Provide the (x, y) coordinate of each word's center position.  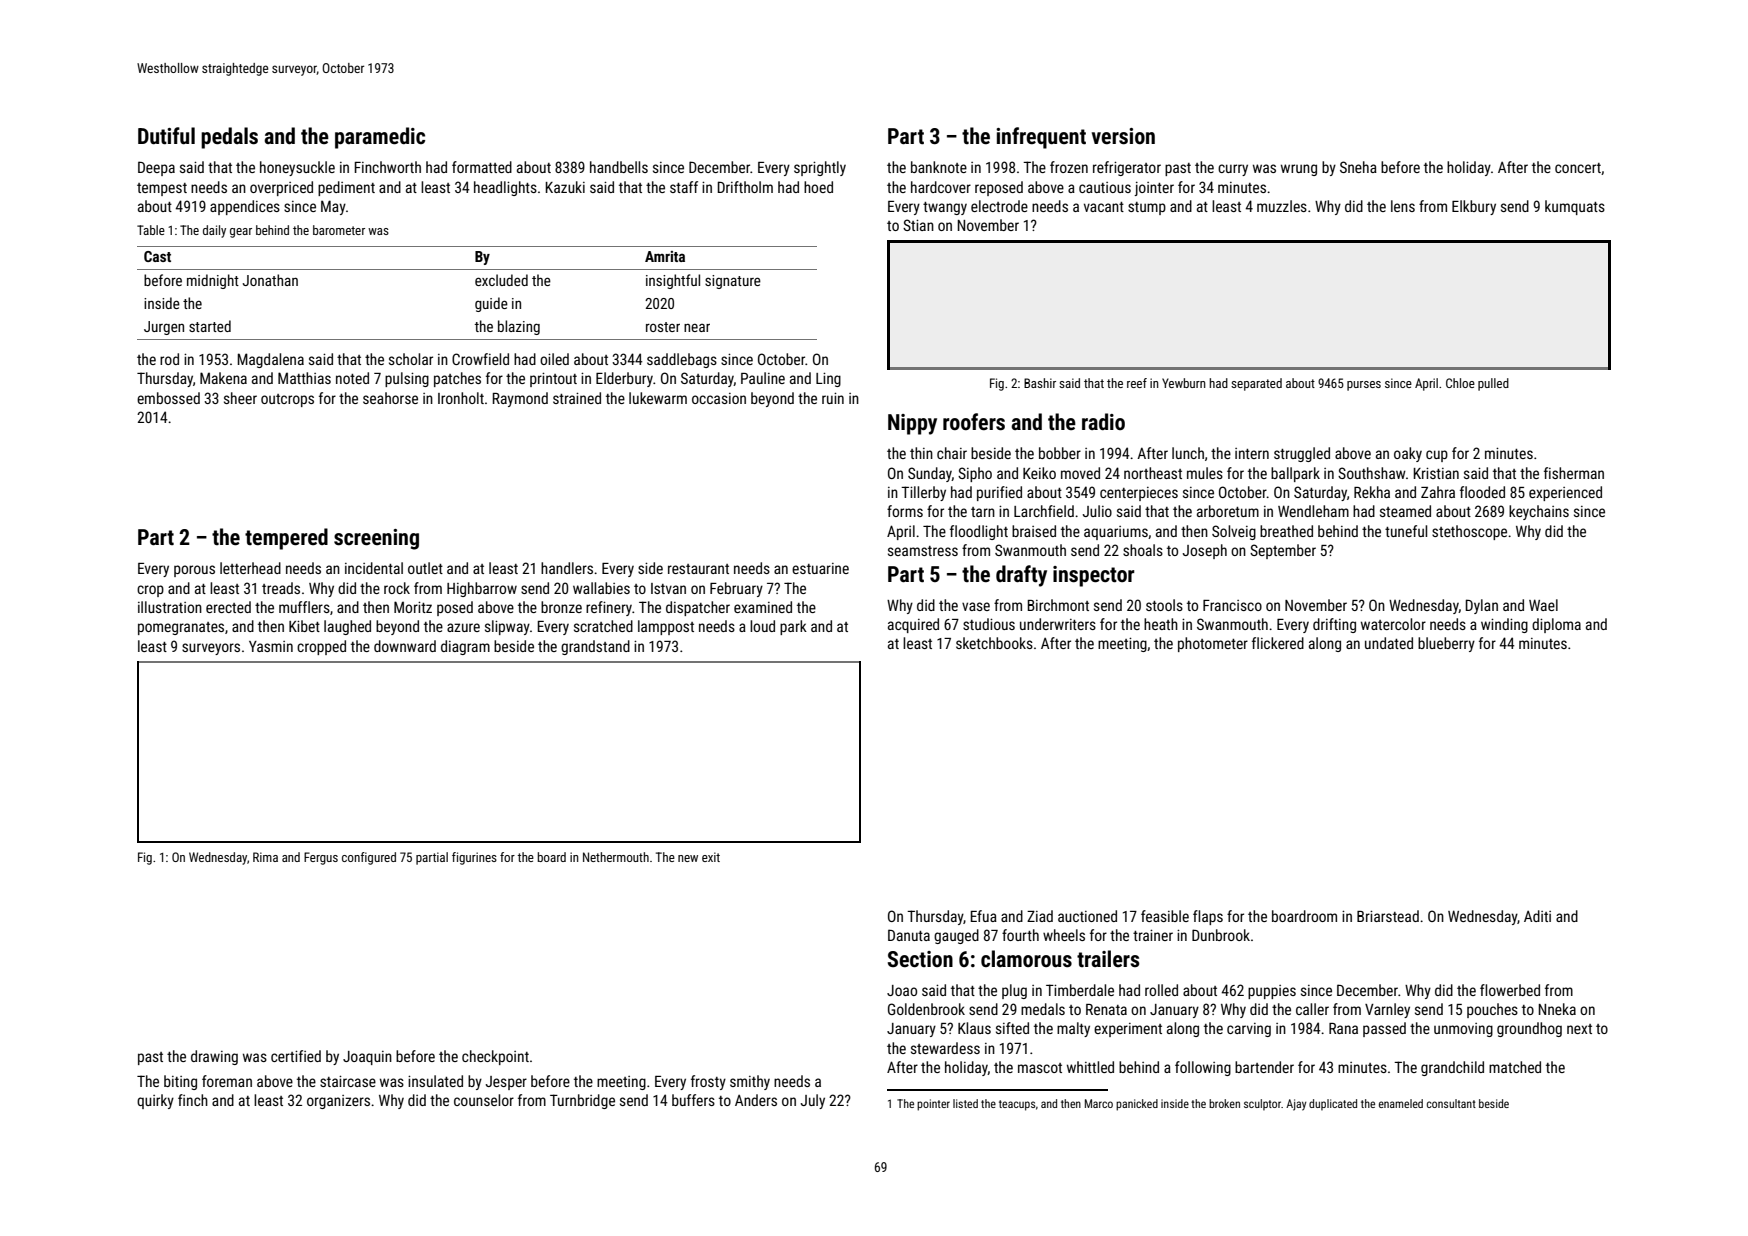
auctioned (1087, 916)
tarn (983, 512)
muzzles (1282, 206)
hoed (818, 187)
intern (1252, 453)
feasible (1165, 916)
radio (1103, 421)
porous (194, 571)
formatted (482, 167)
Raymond (520, 399)
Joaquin (367, 1058)
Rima (265, 857)
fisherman (1574, 473)
